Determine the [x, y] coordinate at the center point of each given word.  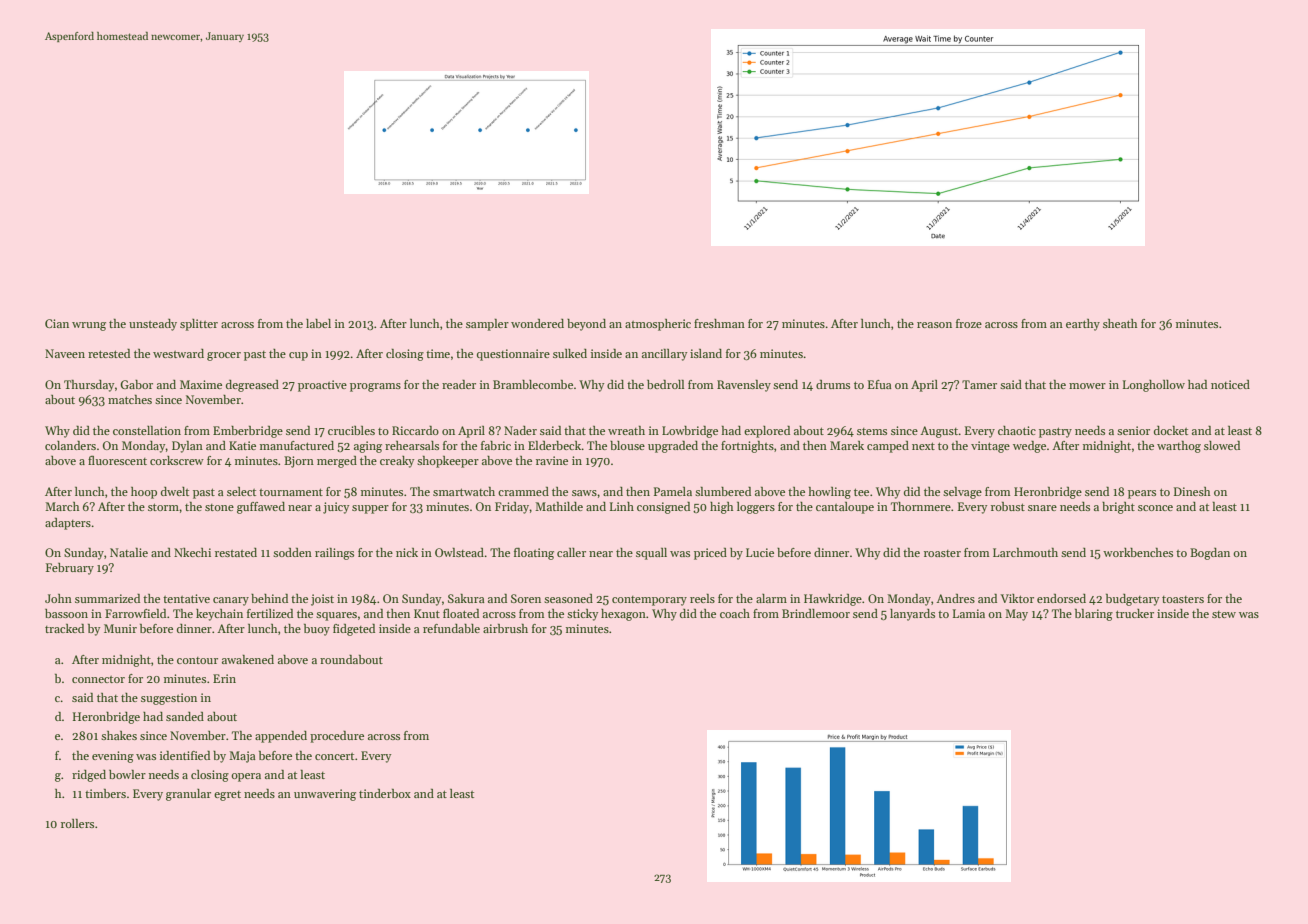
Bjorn [299, 462]
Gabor [136, 384]
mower [1087, 386]
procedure [337, 737]
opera [246, 777]
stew [1224, 614]
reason [934, 325]
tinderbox [385, 793]
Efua [880, 384]
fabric [496, 445]
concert [334, 756]
